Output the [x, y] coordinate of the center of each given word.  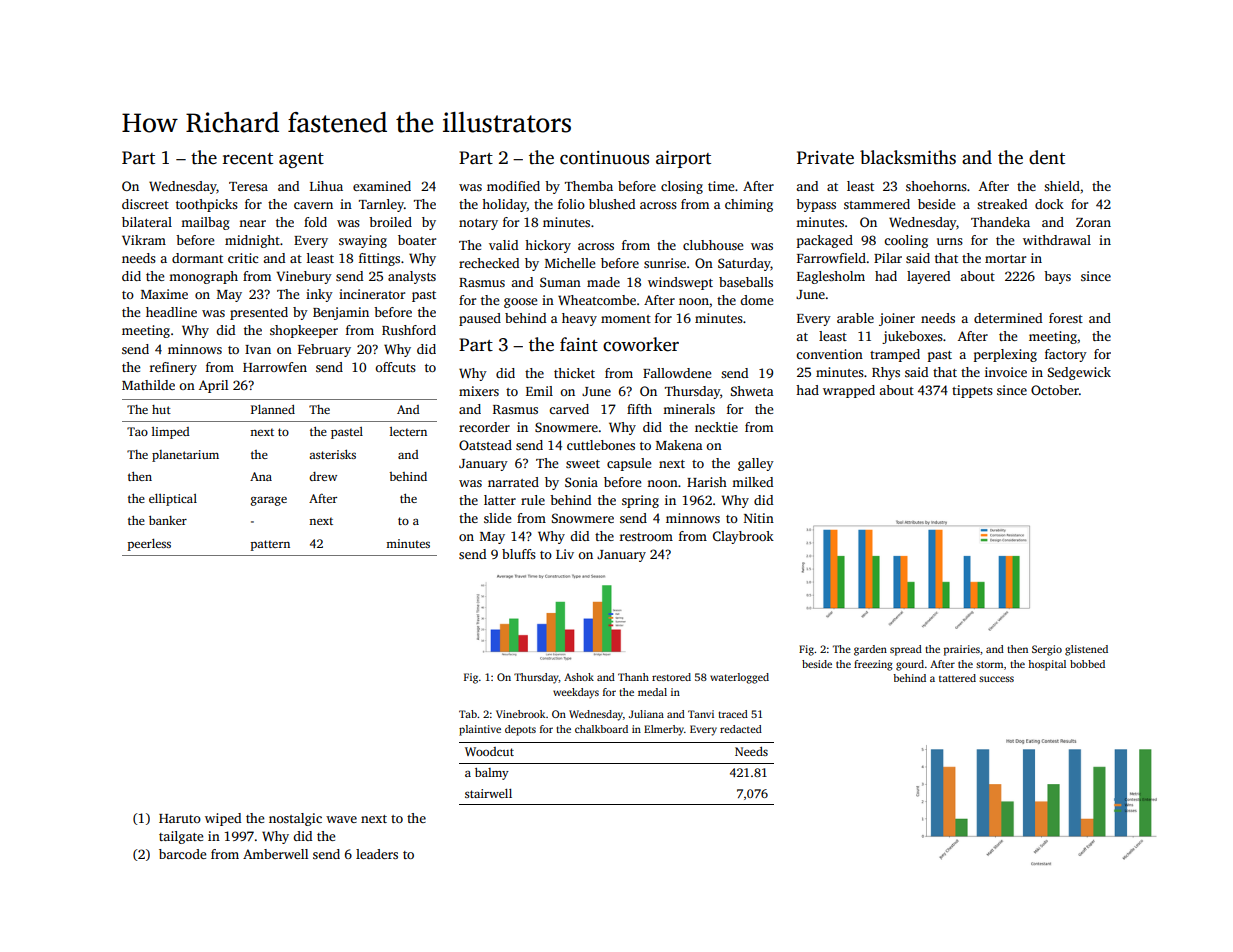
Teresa [248, 186]
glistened [1086, 650]
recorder [484, 427]
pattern [270, 545]
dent [1047, 157]
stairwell [488, 793]
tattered [957, 678]
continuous [604, 158]
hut [161, 409]
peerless [149, 545]
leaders [377, 854]
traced [733, 714]
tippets [972, 391]
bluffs [519, 554]
